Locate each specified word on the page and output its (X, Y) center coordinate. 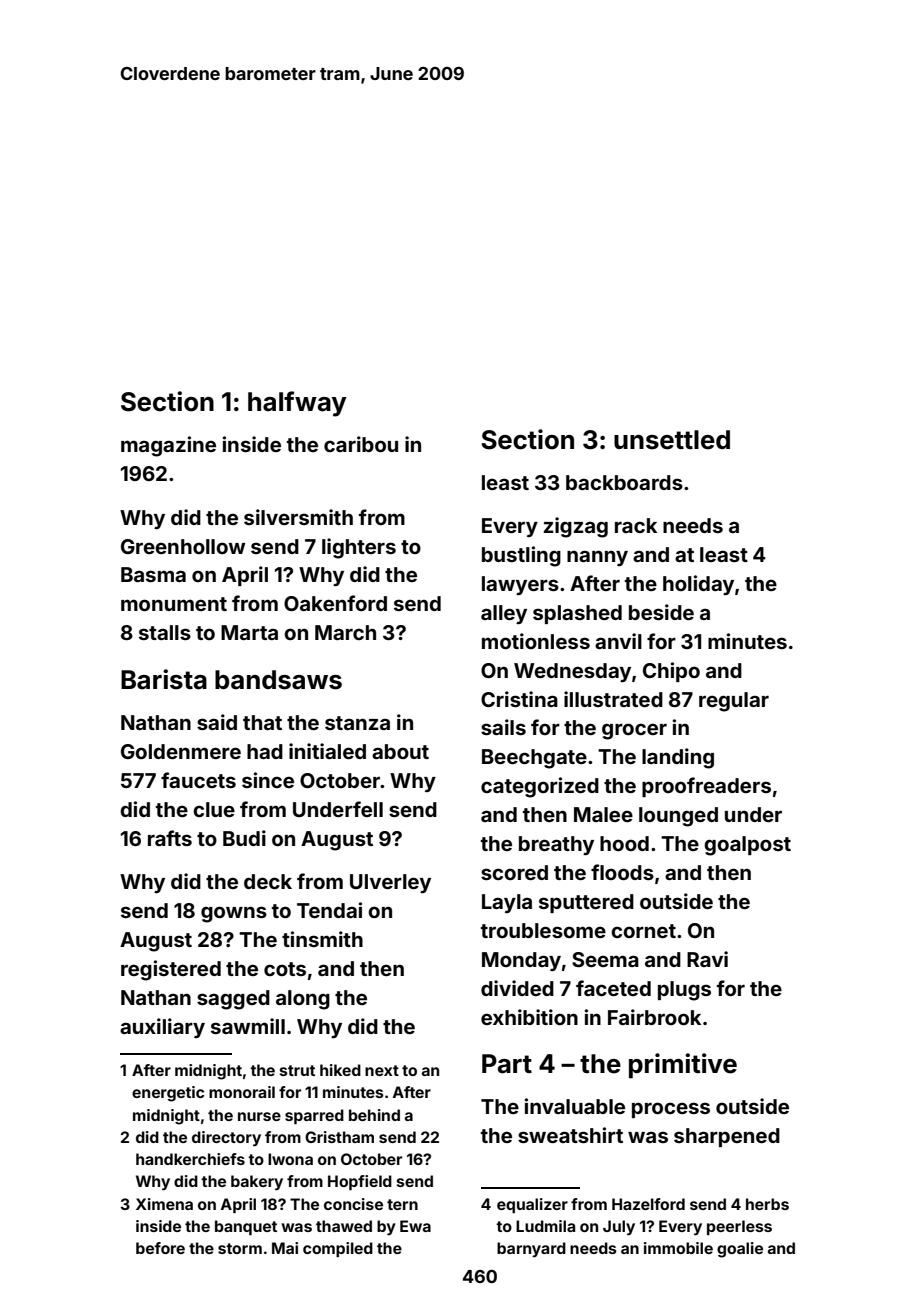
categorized (540, 787)
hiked (340, 1070)
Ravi (707, 959)
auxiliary (162, 1028)
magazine (168, 446)
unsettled (672, 440)
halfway (297, 404)
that (262, 722)
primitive (683, 1066)
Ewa (415, 1226)
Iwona (290, 1159)
